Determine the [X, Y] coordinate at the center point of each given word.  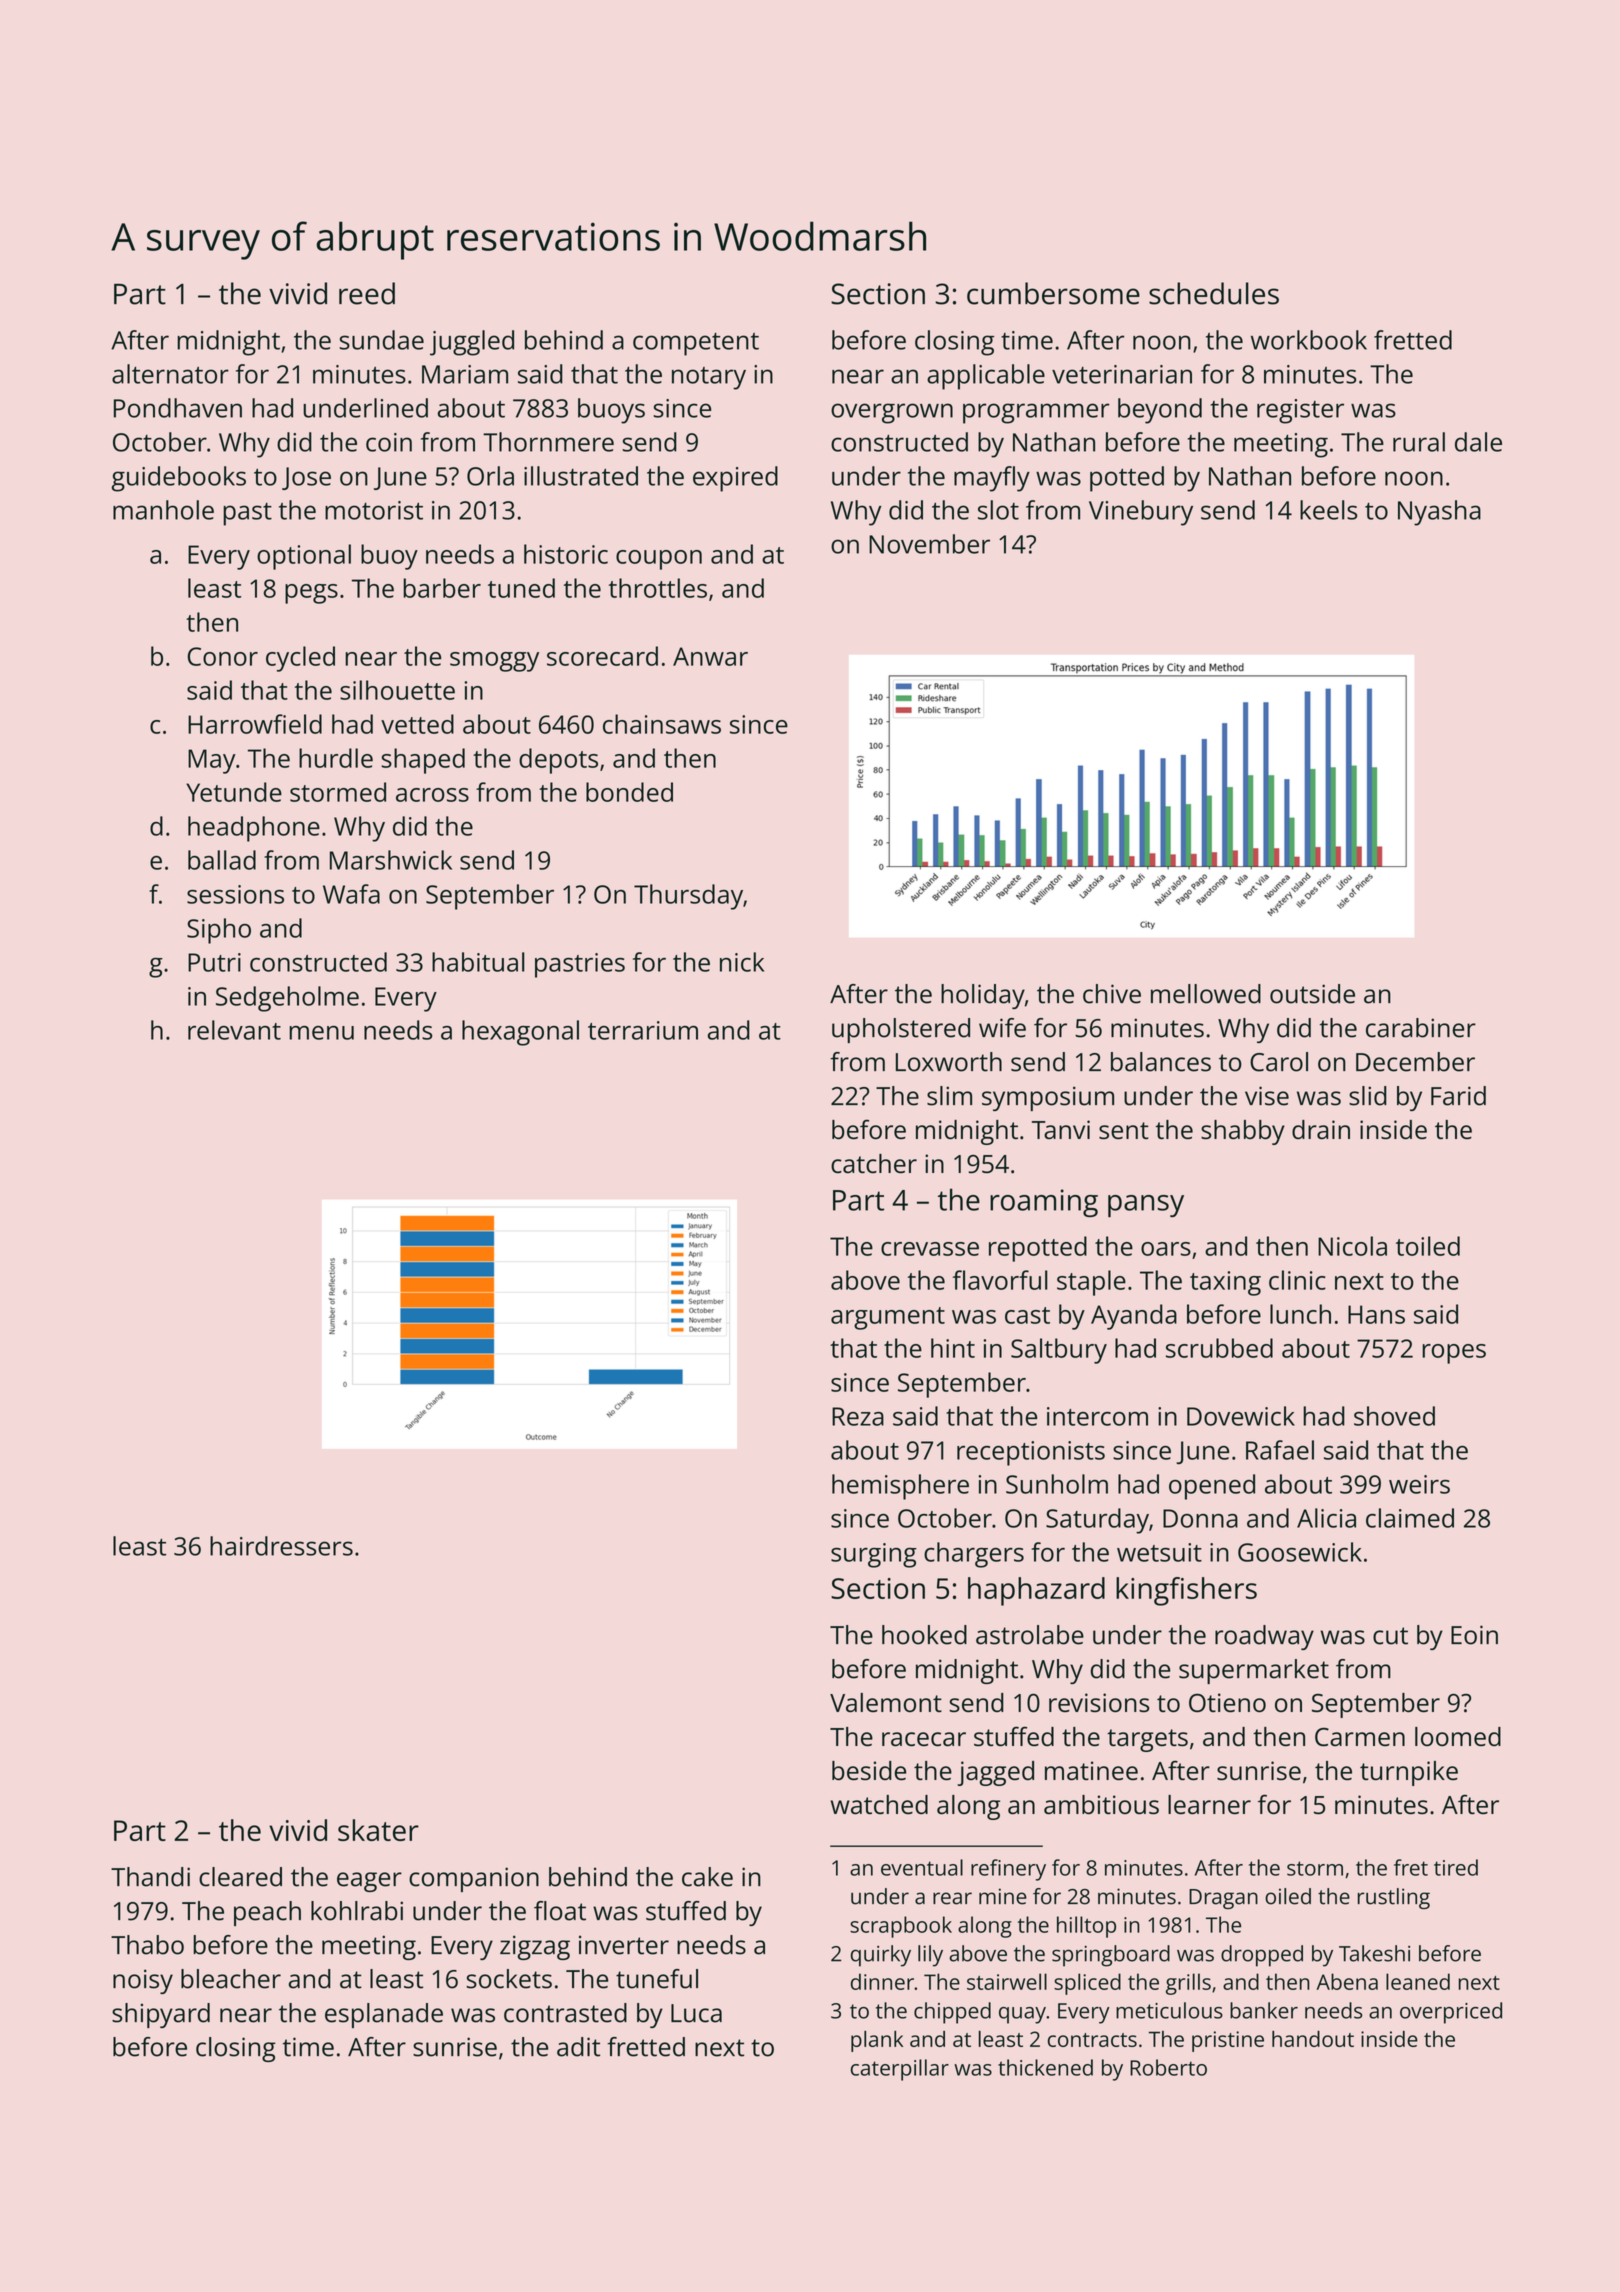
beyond [1160, 411]
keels [1328, 510]
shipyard [161, 2015]
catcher [874, 1163]
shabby [1243, 1132]
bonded [629, 792]
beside [869, 1770]
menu [321, 1033]
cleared [240, 1877]
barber [442, 588]
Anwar [710, 656]
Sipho [219, 931]
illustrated [581, 476]
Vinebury [1141, 513]
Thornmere [548, 442]
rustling [1394, 1898]
